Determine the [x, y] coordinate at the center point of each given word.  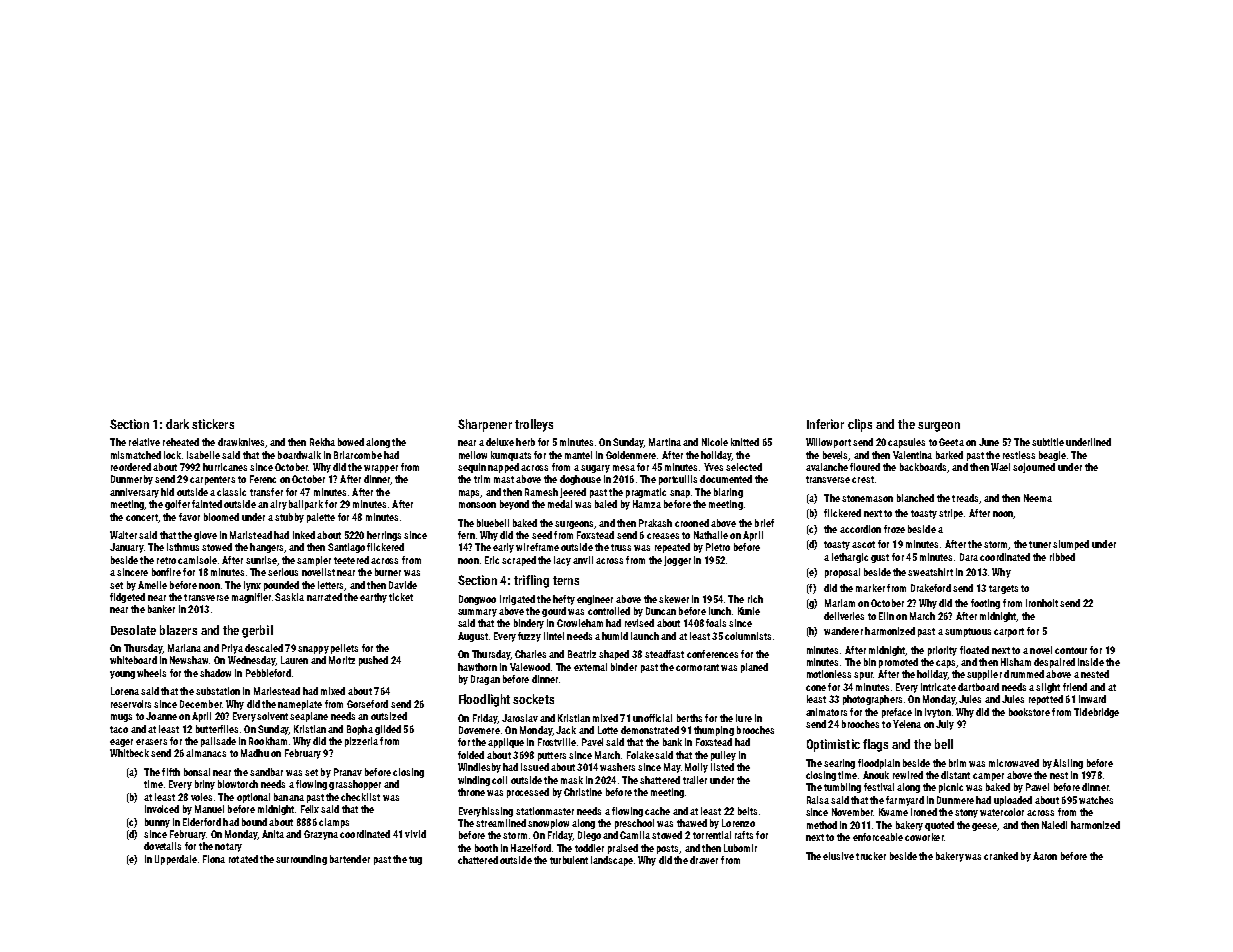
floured [865, 467]
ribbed [1062, 557]
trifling [531, 581]
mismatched [136, 455]
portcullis [678, 480]
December [201, 704]
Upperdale [176, 860]
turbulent [569, 860]
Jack [566, 730]
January [127, 548]
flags [875, 745]
